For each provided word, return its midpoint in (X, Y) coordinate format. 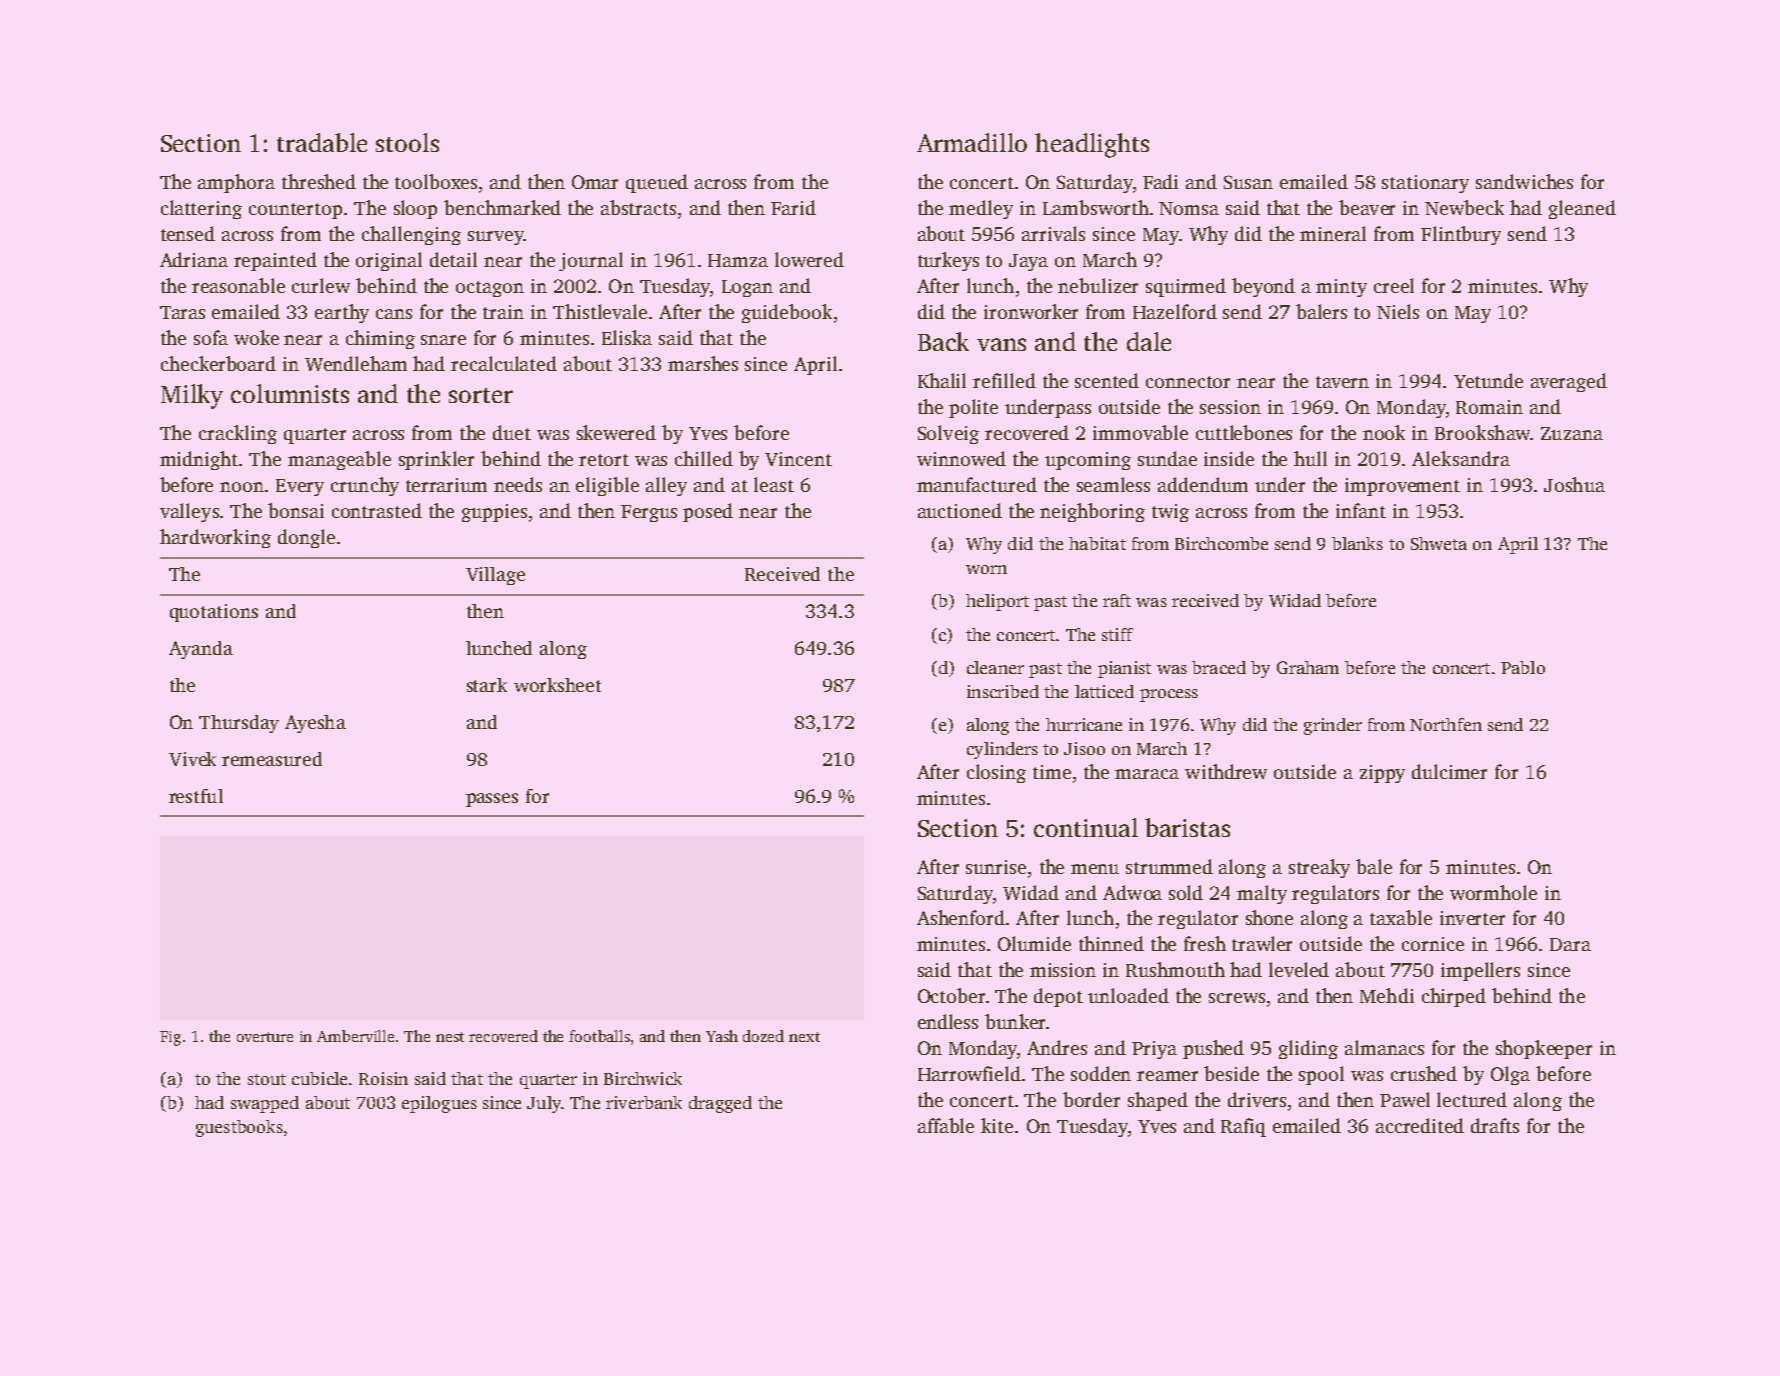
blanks (1357, 543)
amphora (236, 183)
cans (394, 314)
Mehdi (1387, 995)
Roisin (383, 1078)
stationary (1425, 184)
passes (492, 800)
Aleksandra (1461, 458)
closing (996, 773)
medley (981, 209)
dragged (720, 1104)
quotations (214, 613)
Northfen (1446, 724)
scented (1107, 380)
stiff (1117, 634)
